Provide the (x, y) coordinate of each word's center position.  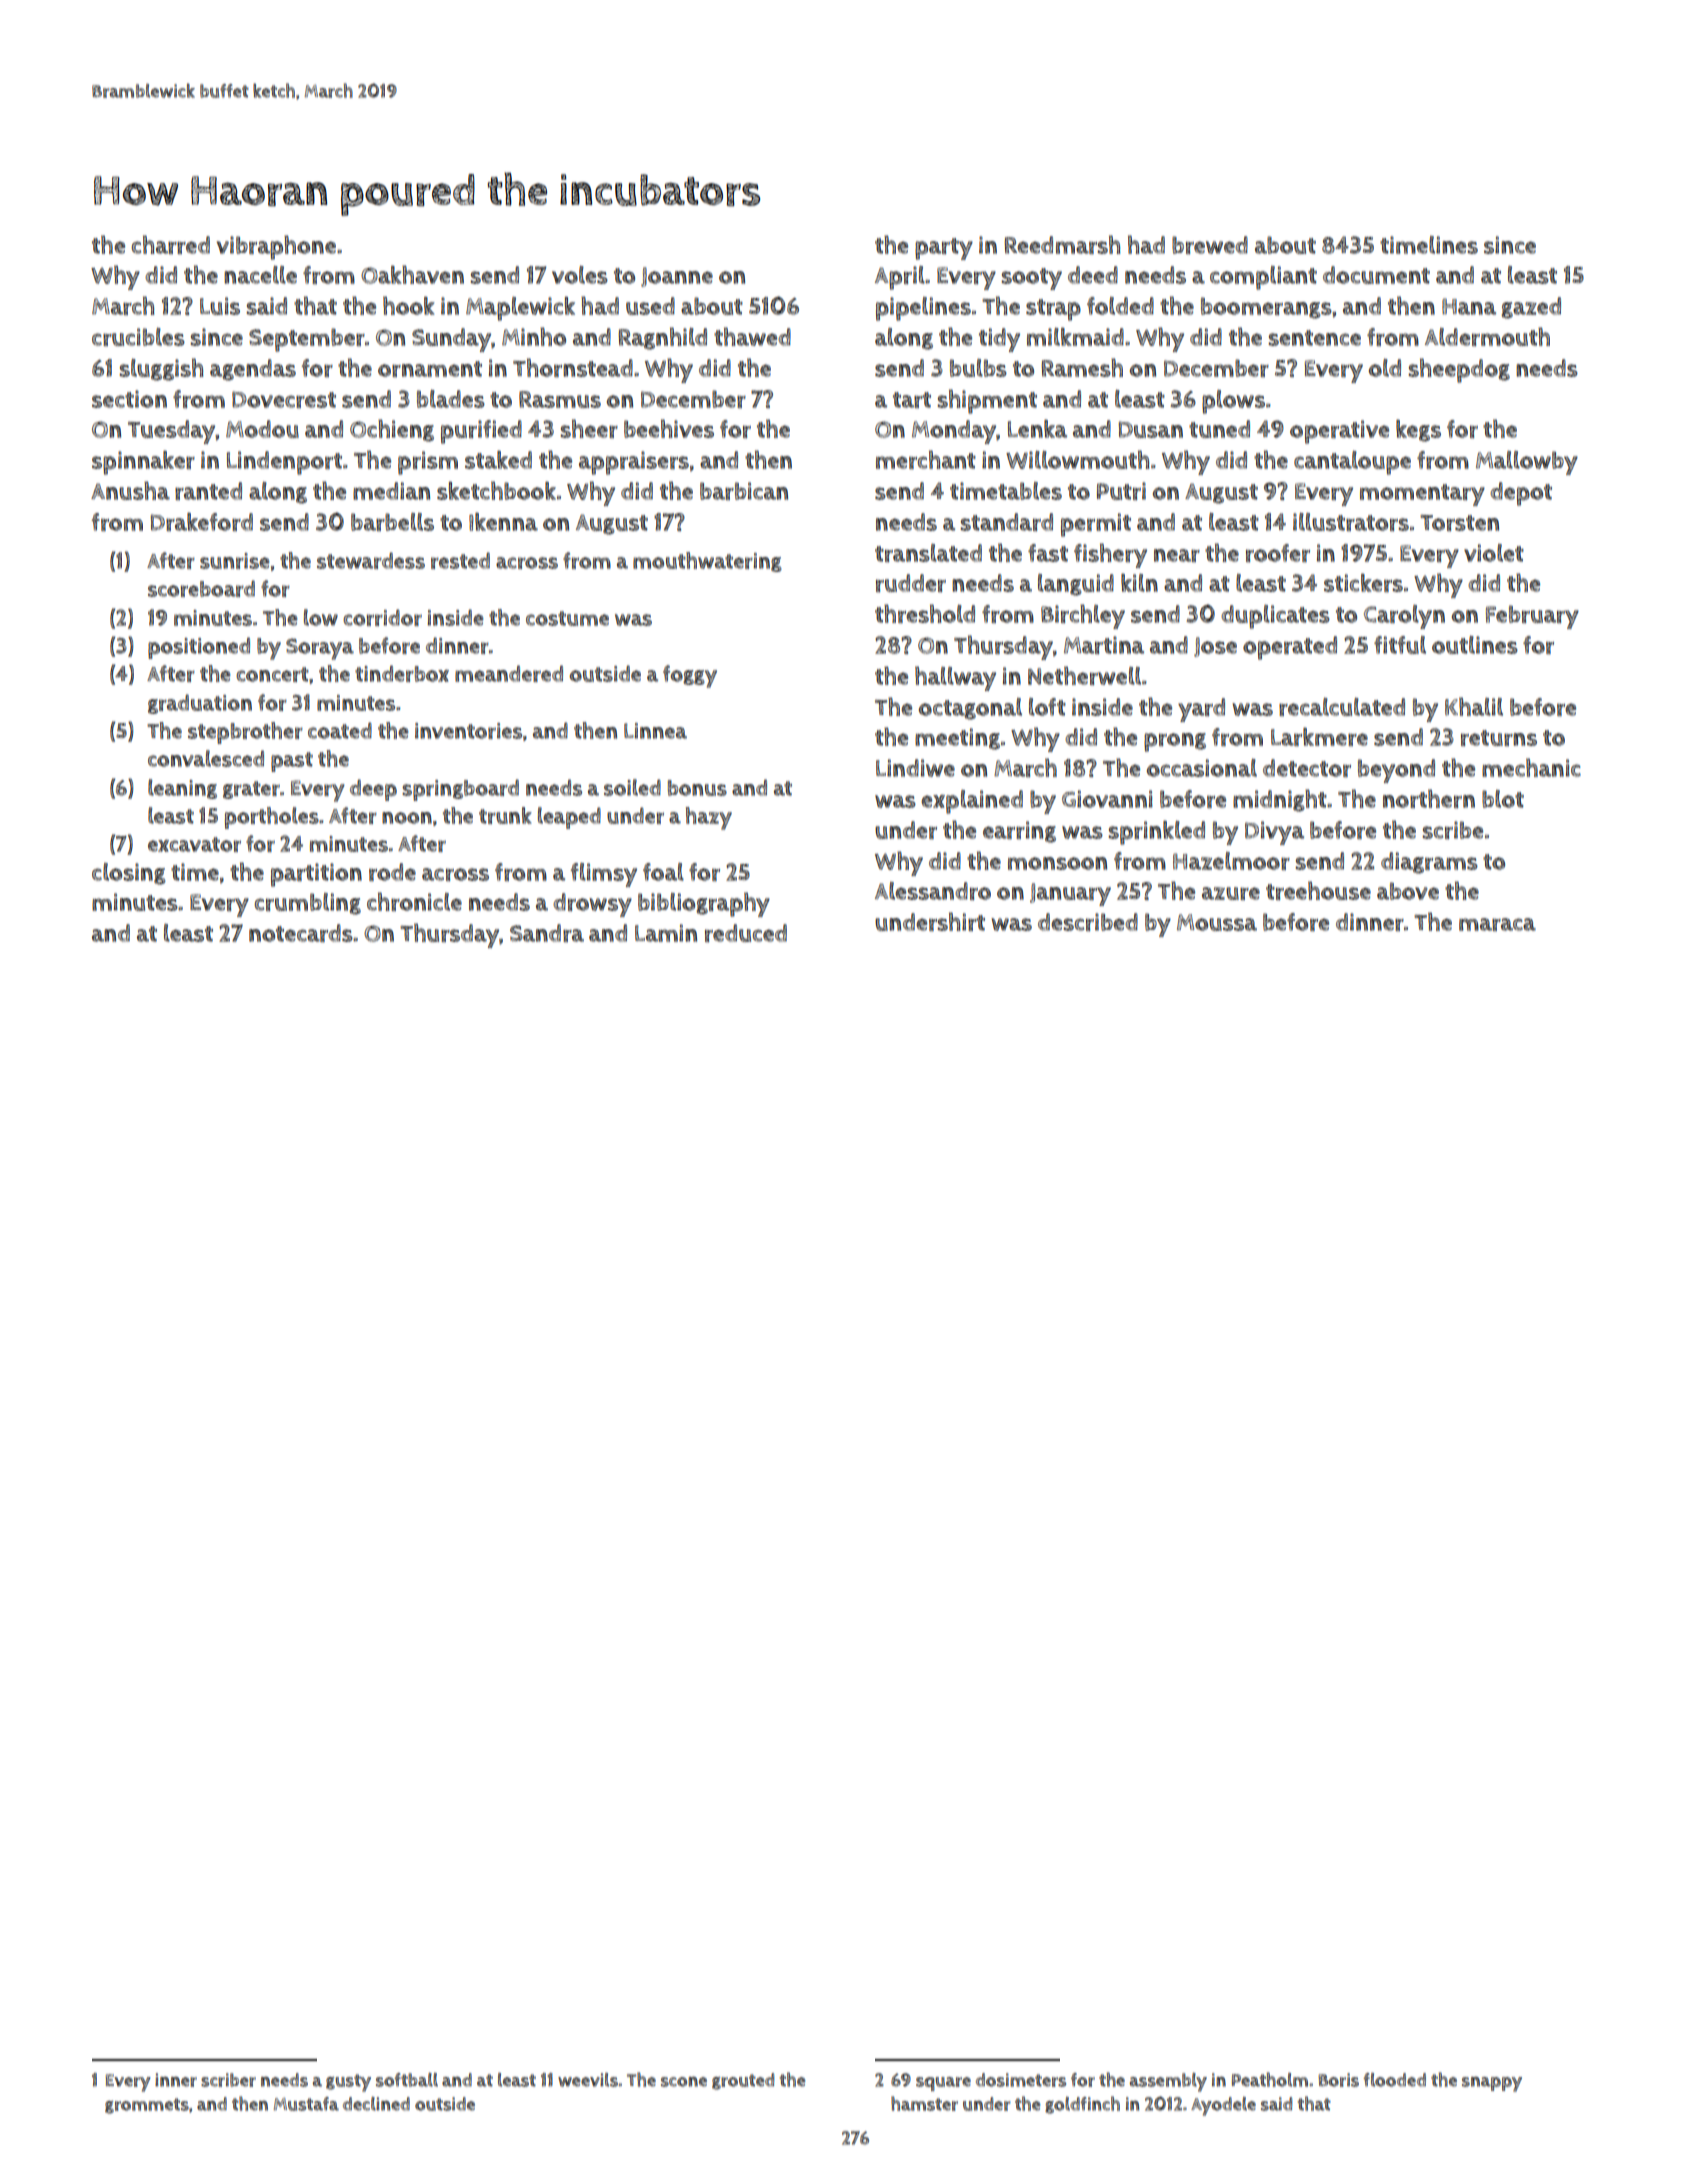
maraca (1497, 924)
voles (580, 275)
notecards (301, 933)
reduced (746, 933)
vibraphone (276, 247)
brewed (1210, 245)
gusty (348, 2083)
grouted (743, 2081)
